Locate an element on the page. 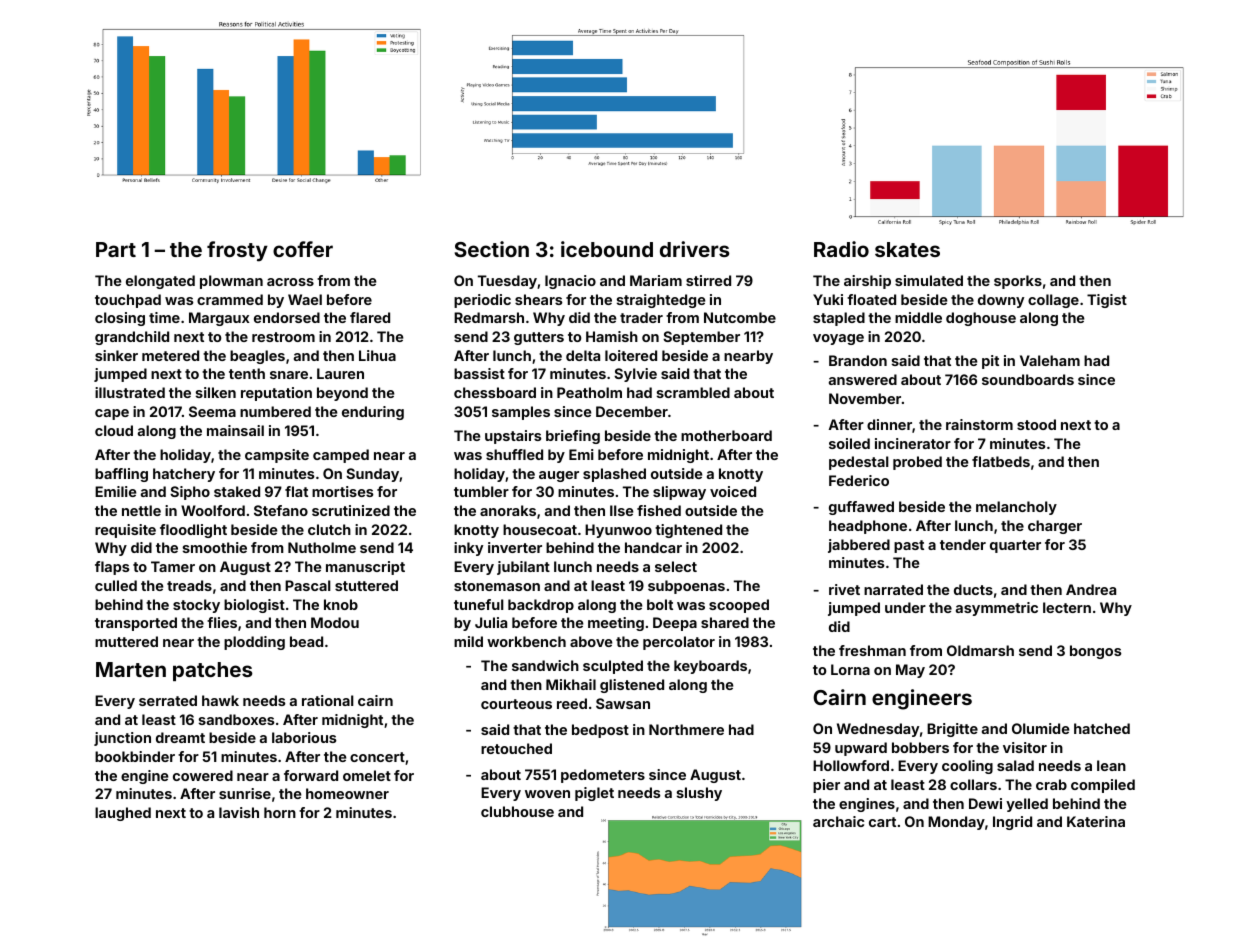  laughed is located at coordinates (123, 814).
